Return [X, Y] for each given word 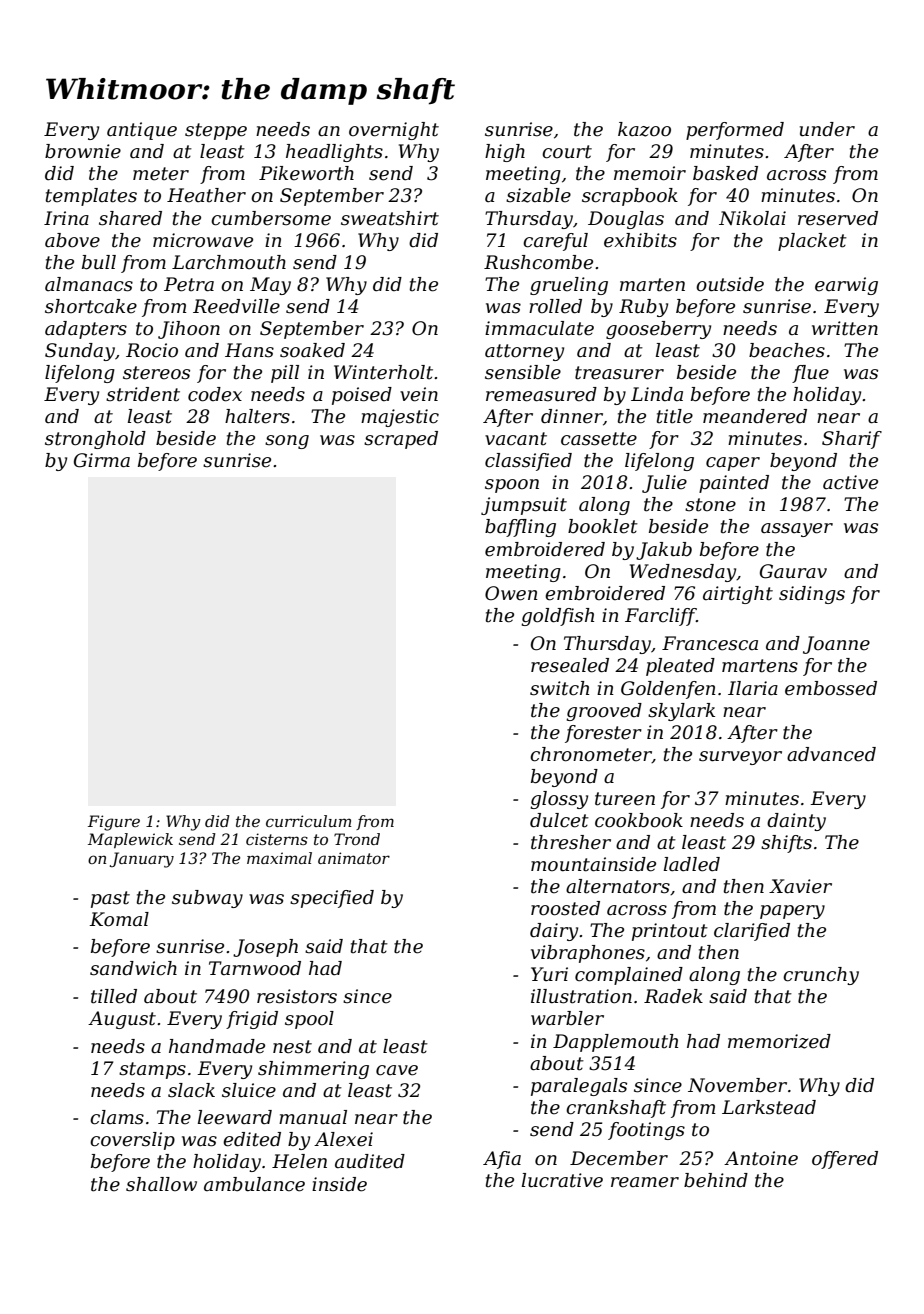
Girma [102, 460]
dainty [796, 822]
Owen [511, 593]
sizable [538, 195]
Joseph [265, 948]
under [827, 129]
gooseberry [658, 330]
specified [332, 899]
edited [252, 1139]
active [850, 482]
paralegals [579, 1087]
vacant [516, 439]
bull [99, 262]
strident [143, 394]
